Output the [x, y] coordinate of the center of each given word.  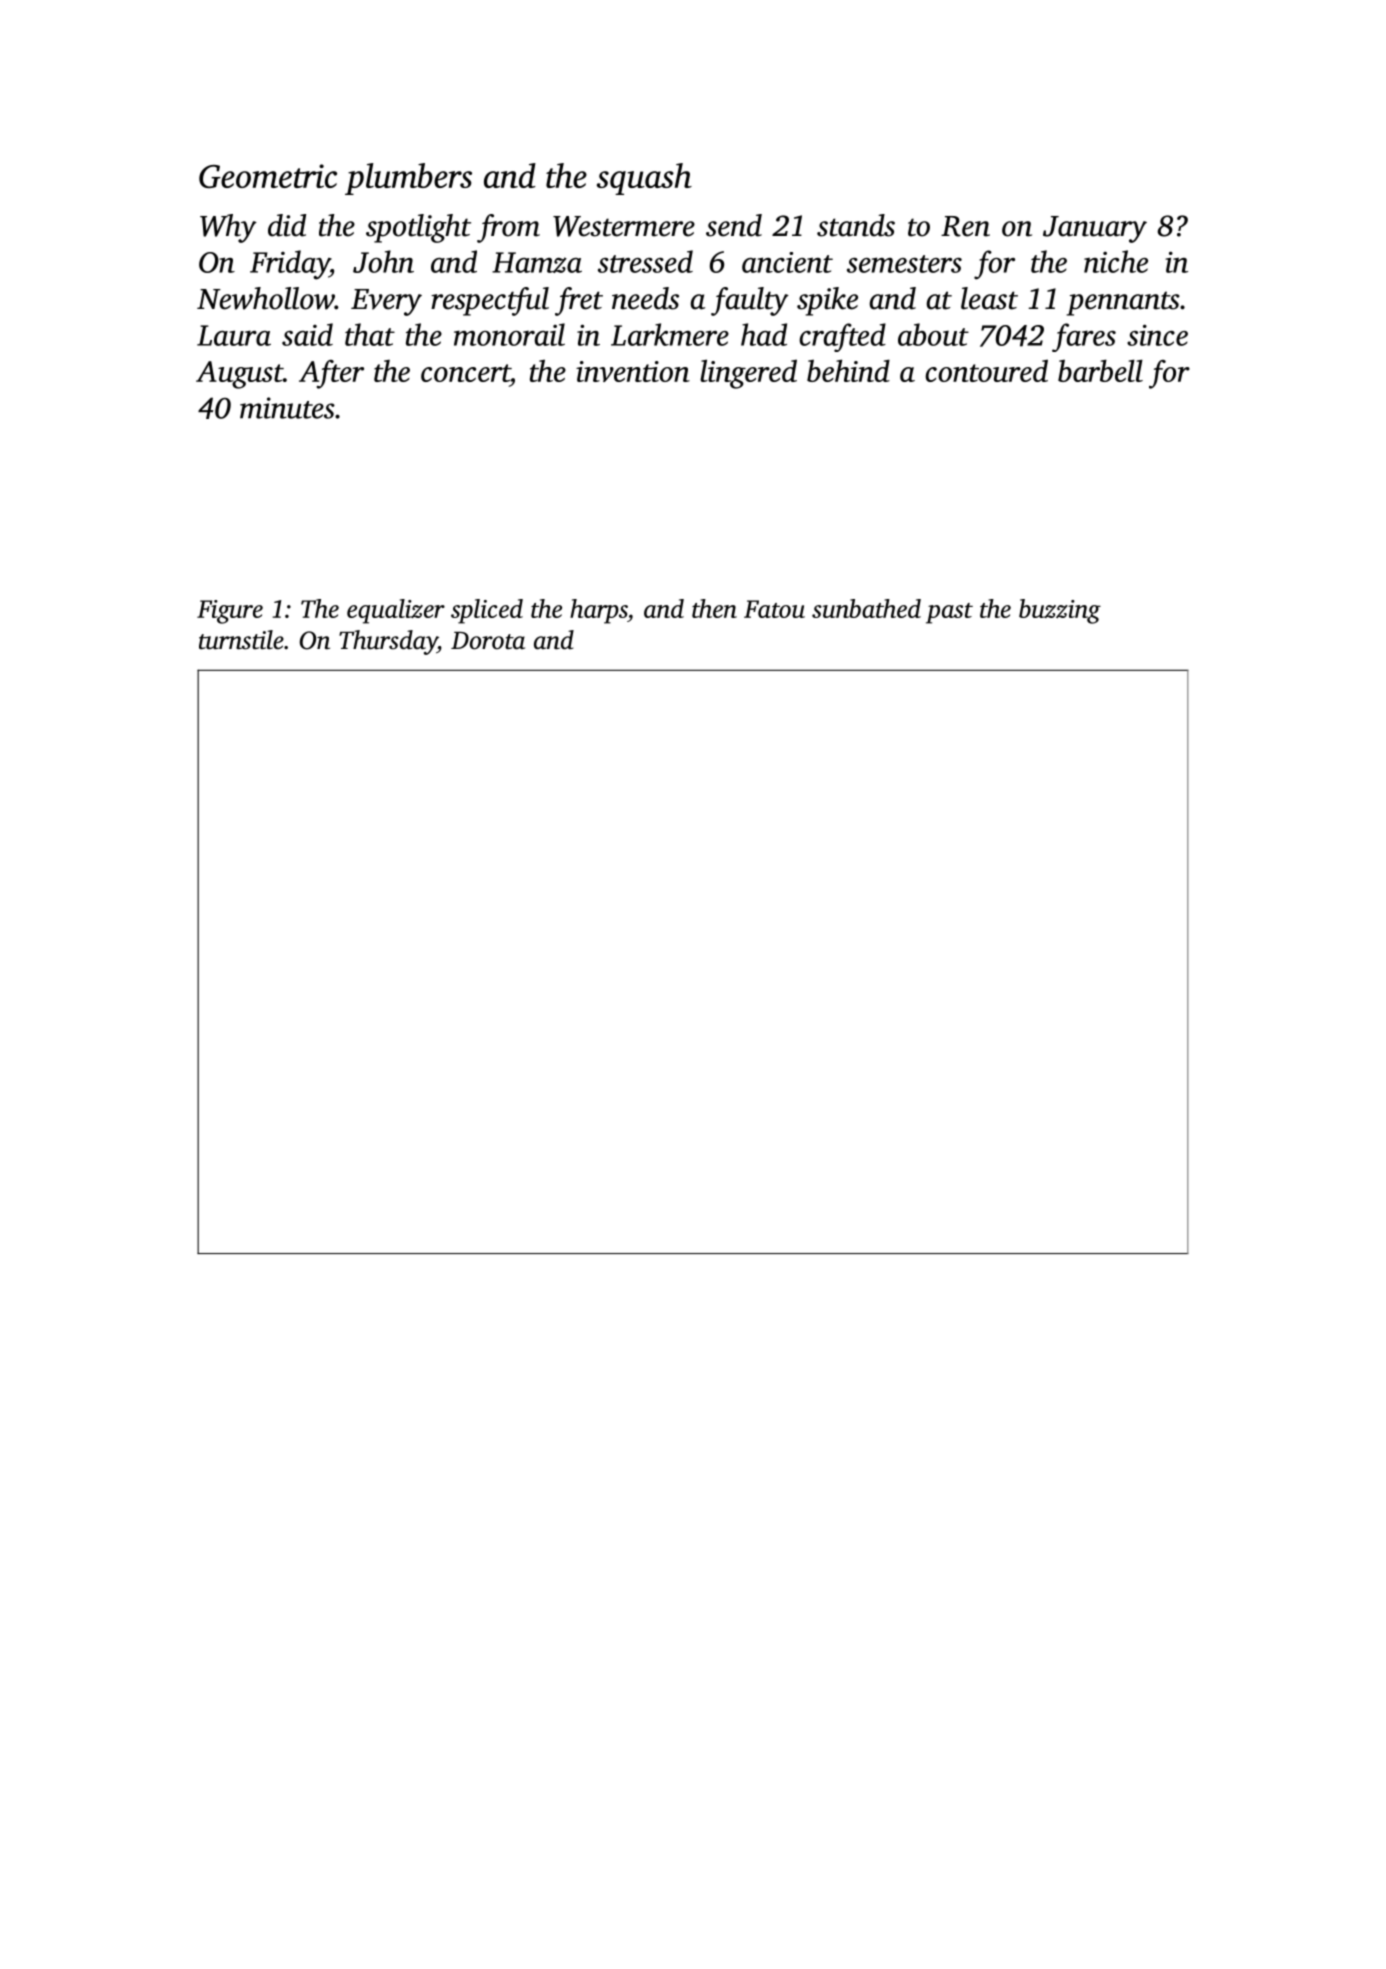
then [714, 608]
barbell [1100, 370]
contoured [986, 370]
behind [848, 370]
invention [633, 371]
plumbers [408, 179]
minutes [287, 408]
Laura [234, 335]
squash [644, 179]
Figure [230, 612]
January [1095, 229]
